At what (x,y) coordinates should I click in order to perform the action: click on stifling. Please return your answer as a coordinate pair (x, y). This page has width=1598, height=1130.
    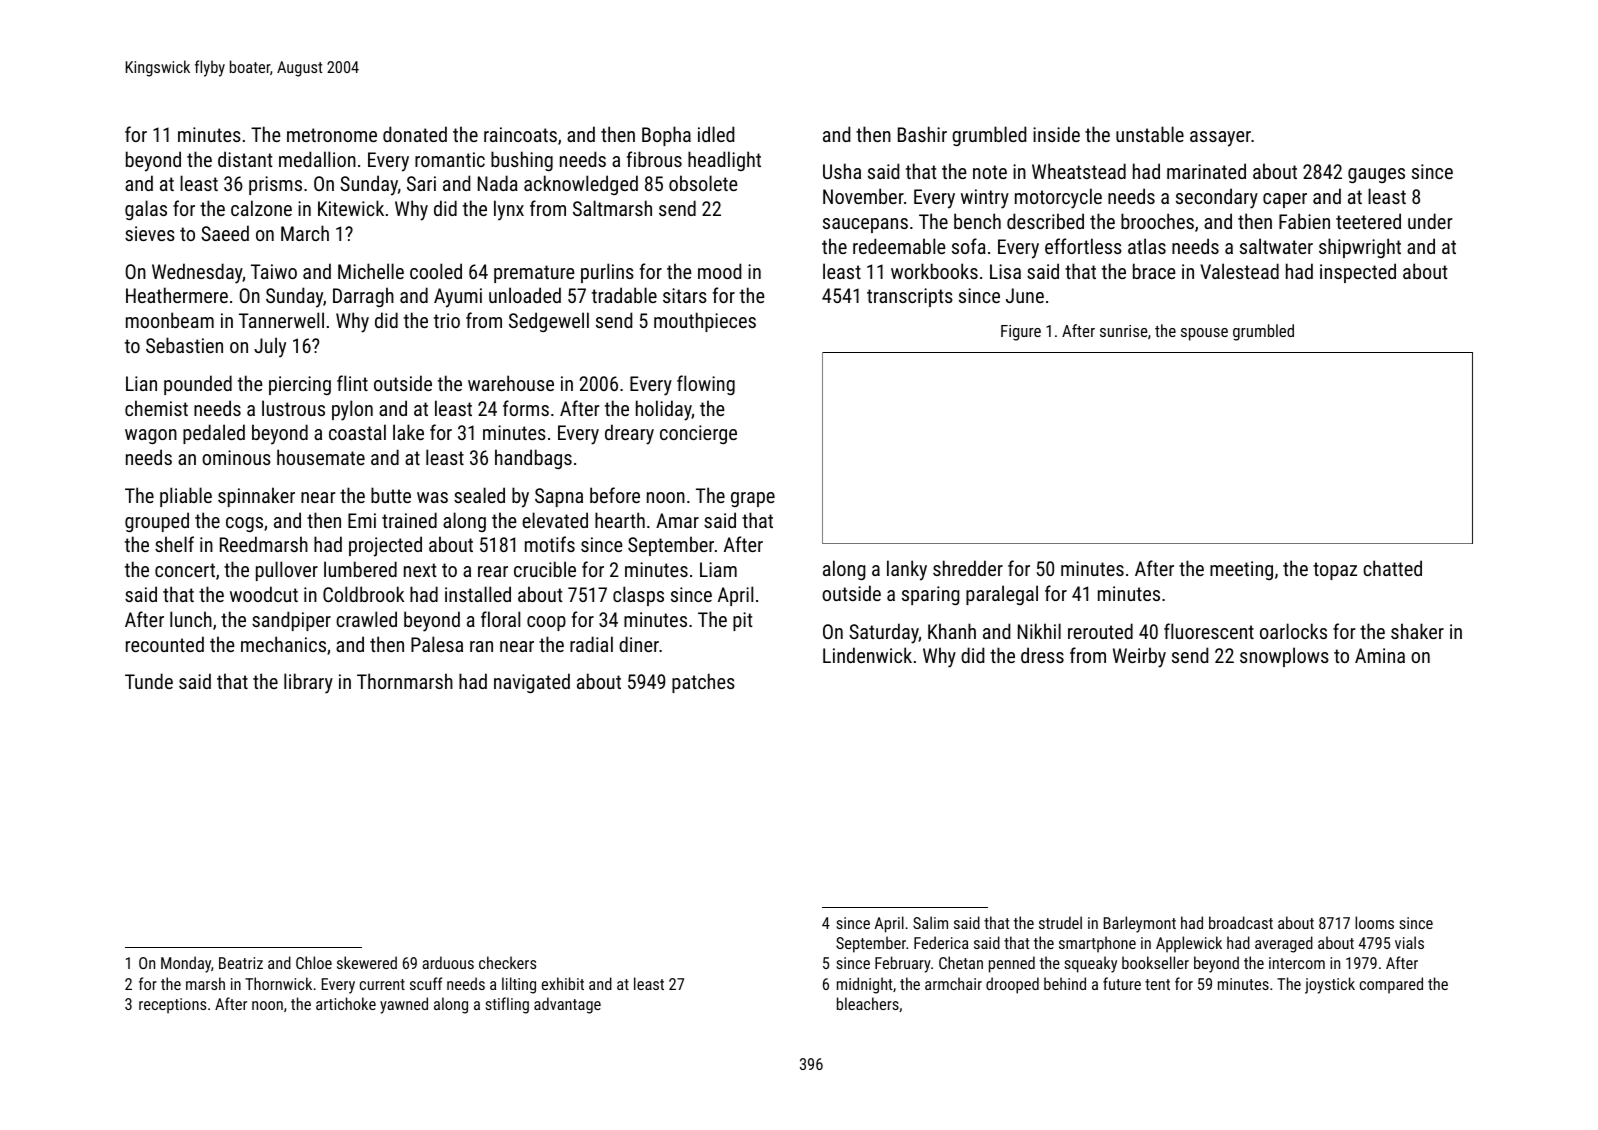
    Looking at the image, I should click on (507, 1005).
